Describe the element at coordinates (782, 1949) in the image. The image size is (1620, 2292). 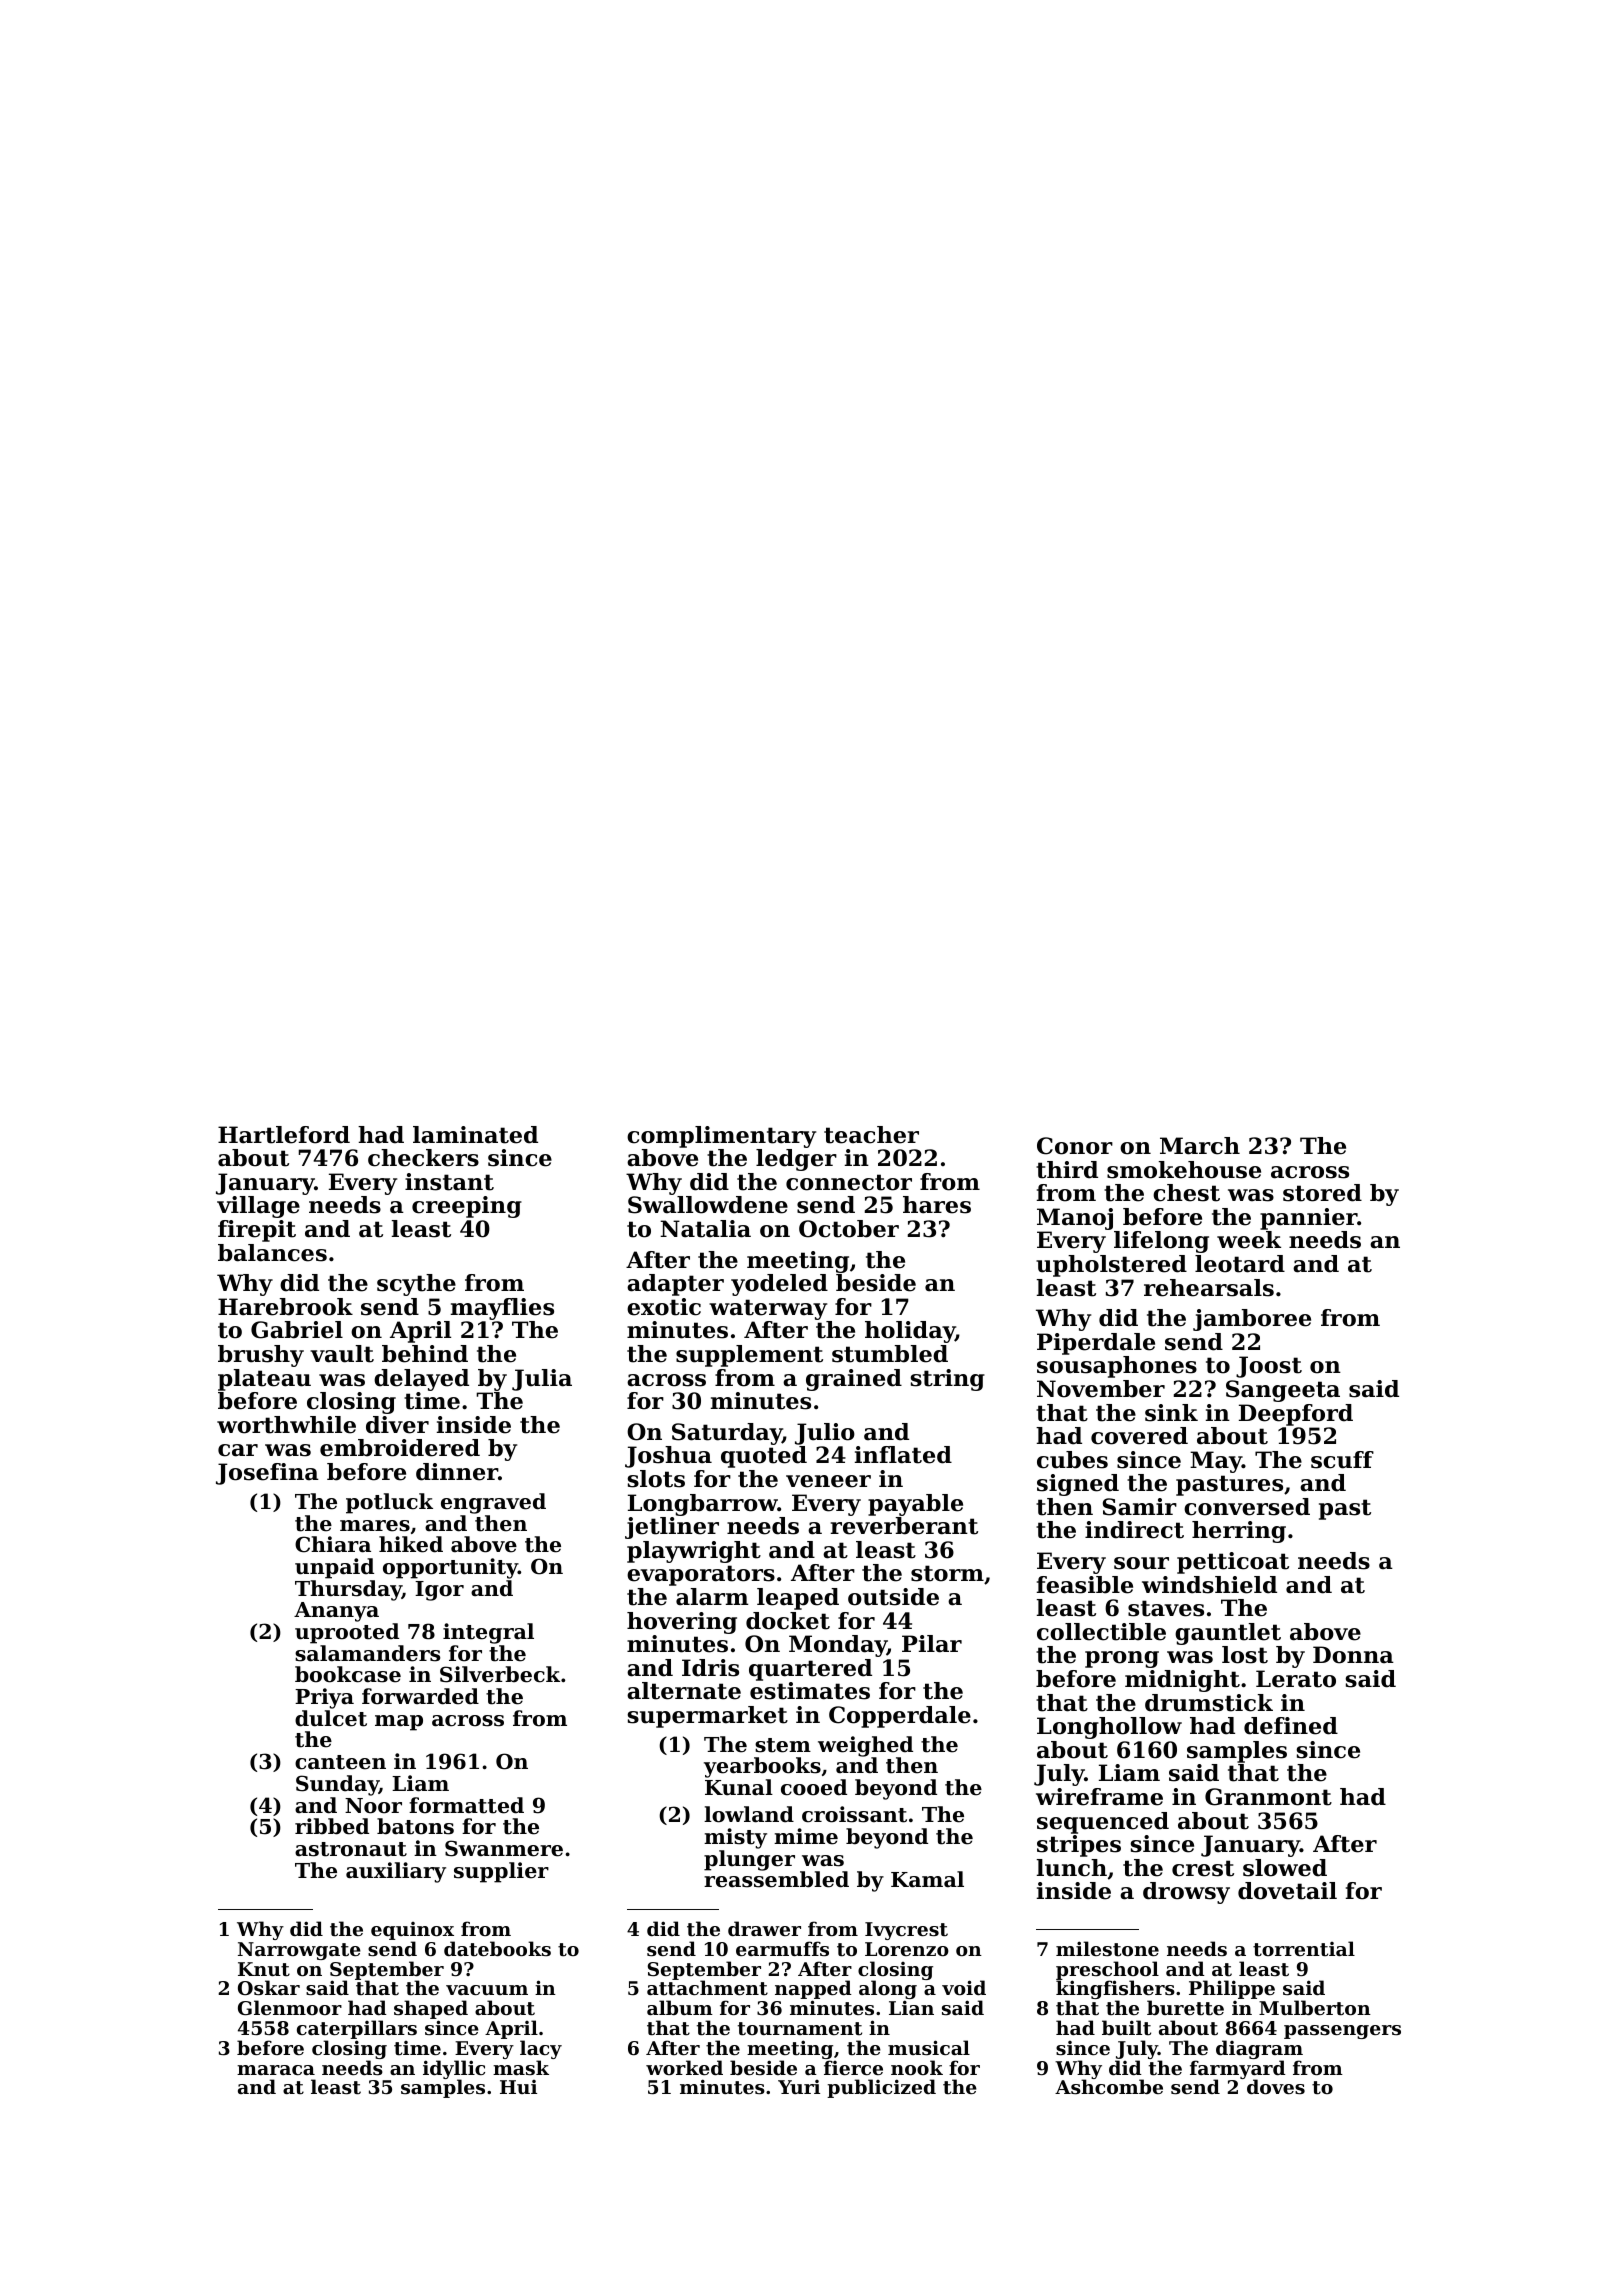
I see `earmuffs` at that location.
